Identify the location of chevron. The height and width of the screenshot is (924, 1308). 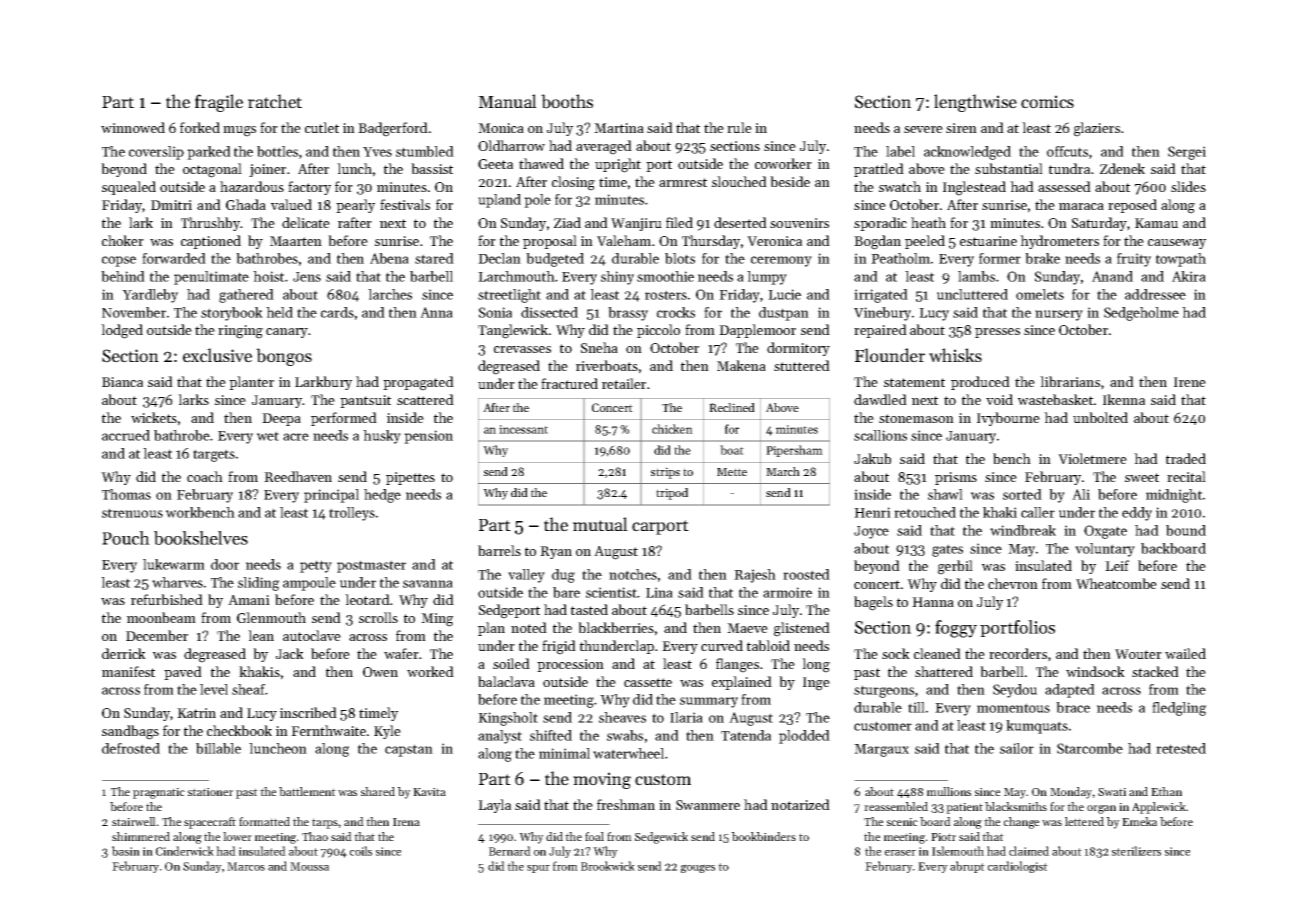
(1013, 583).
